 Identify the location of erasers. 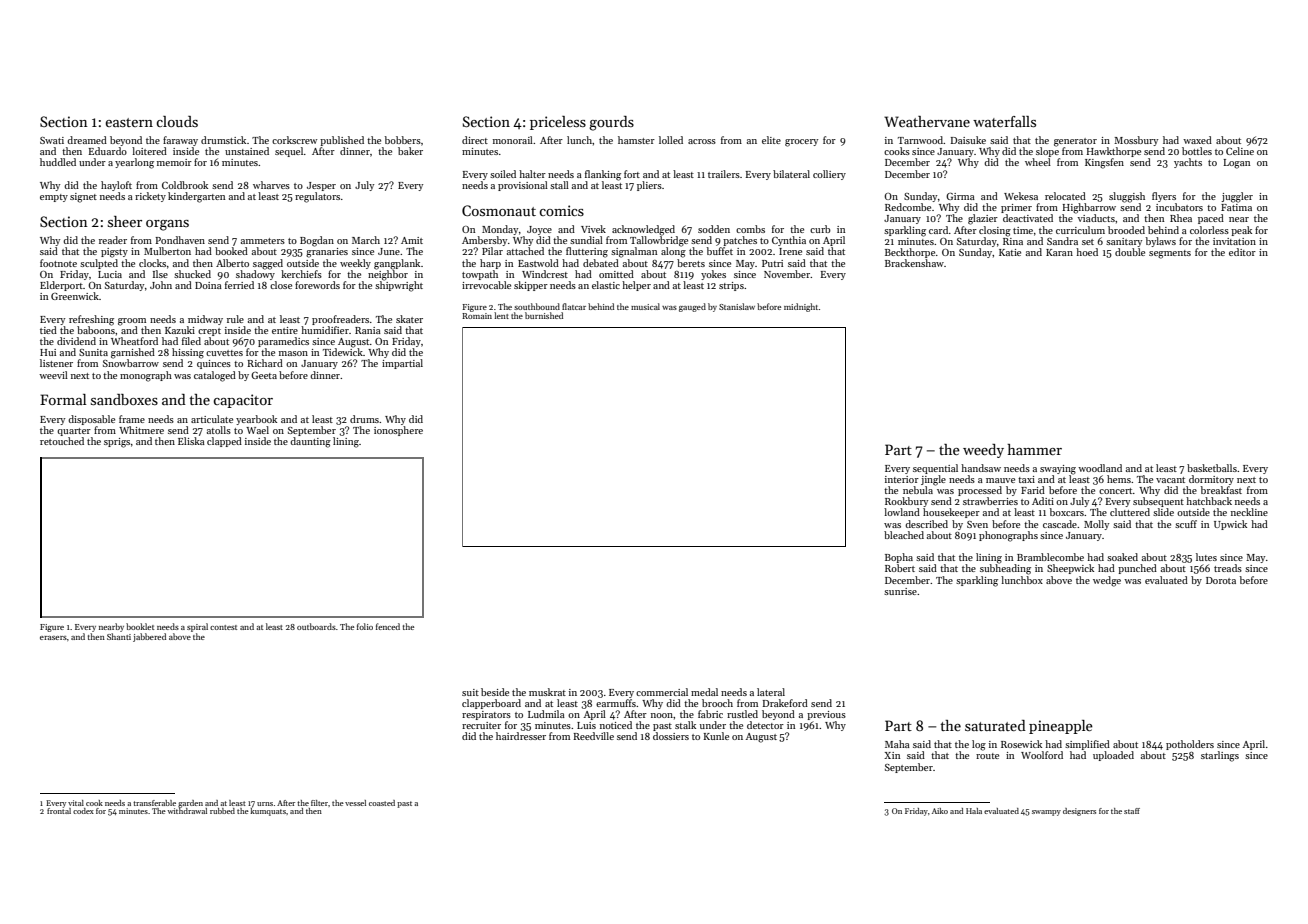
(53, 638).
